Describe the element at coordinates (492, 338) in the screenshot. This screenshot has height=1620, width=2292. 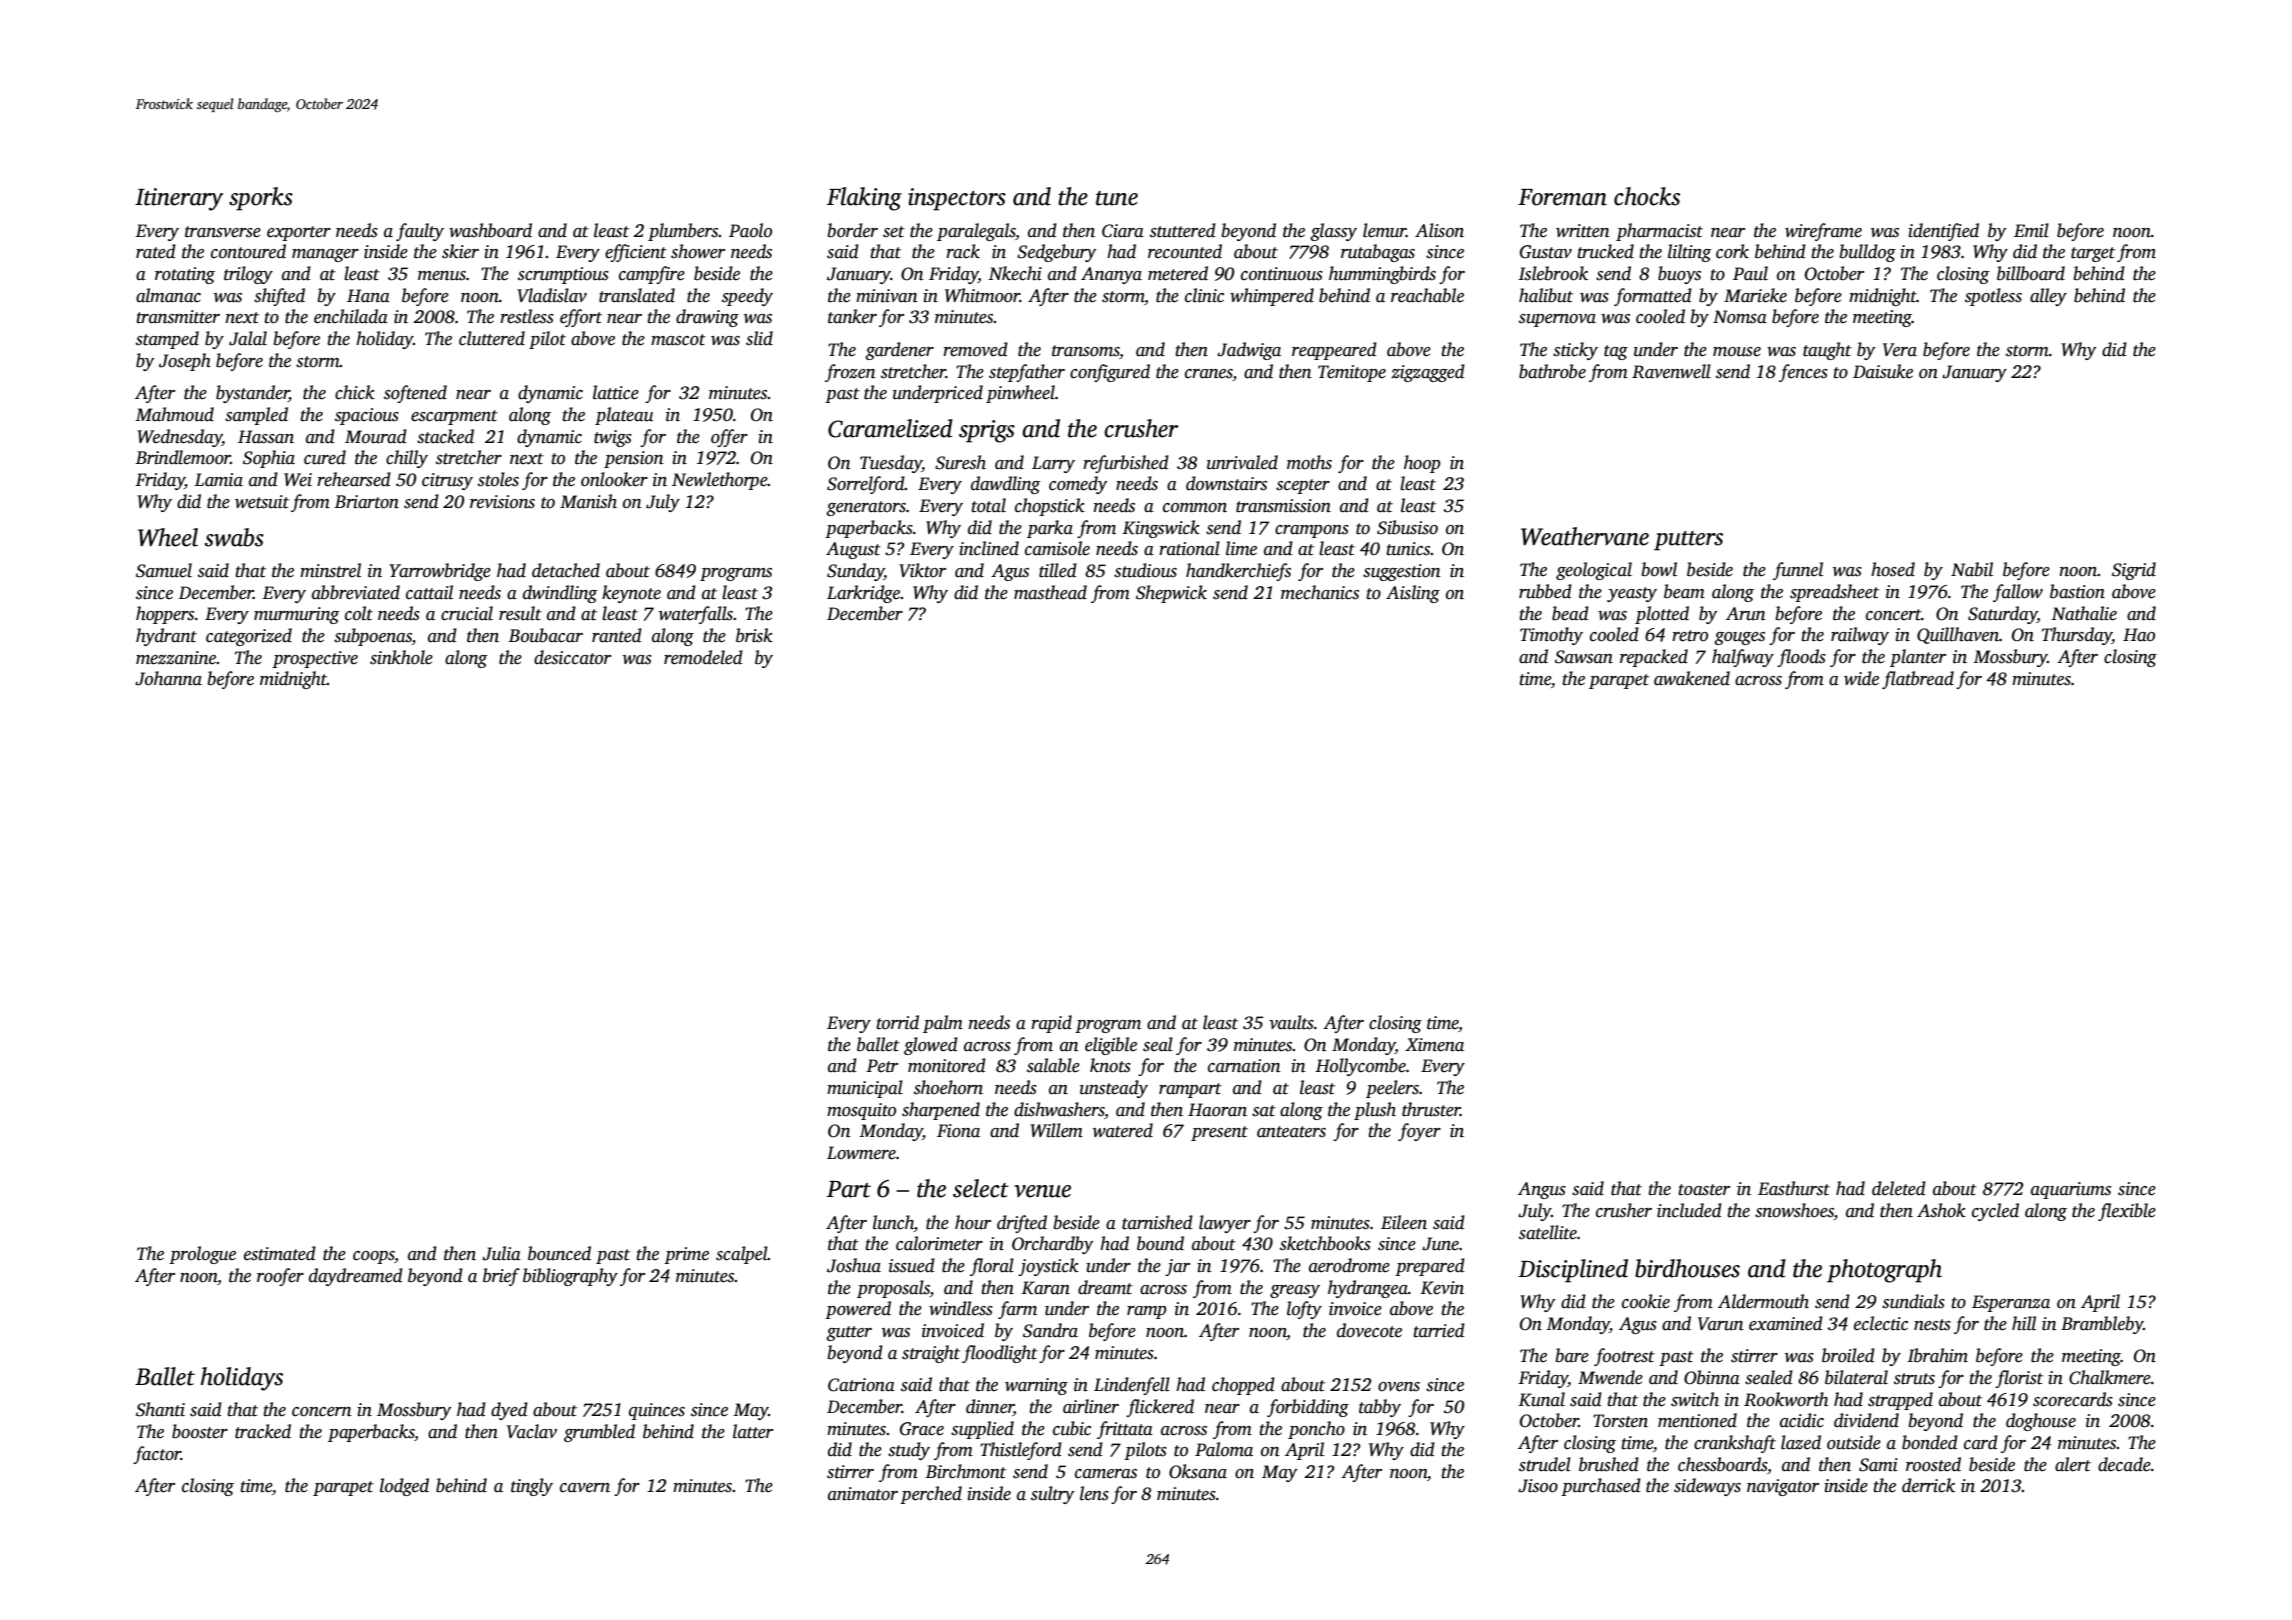
I see `cluttered` at that location.
